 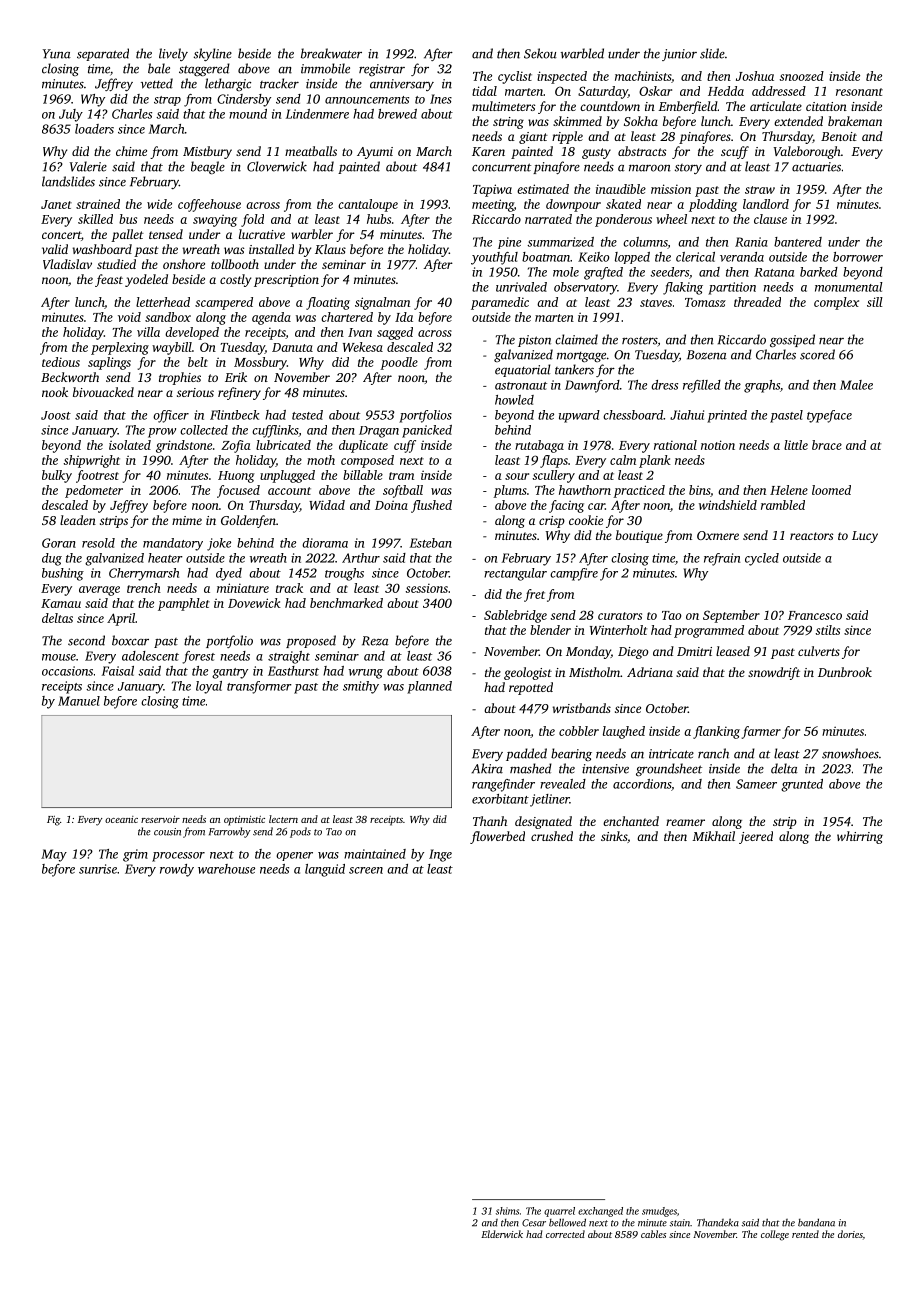 What do you see at coordinates (586, 520) in the screenshot?
I see `cookie` at bounding box center [586, 520].
